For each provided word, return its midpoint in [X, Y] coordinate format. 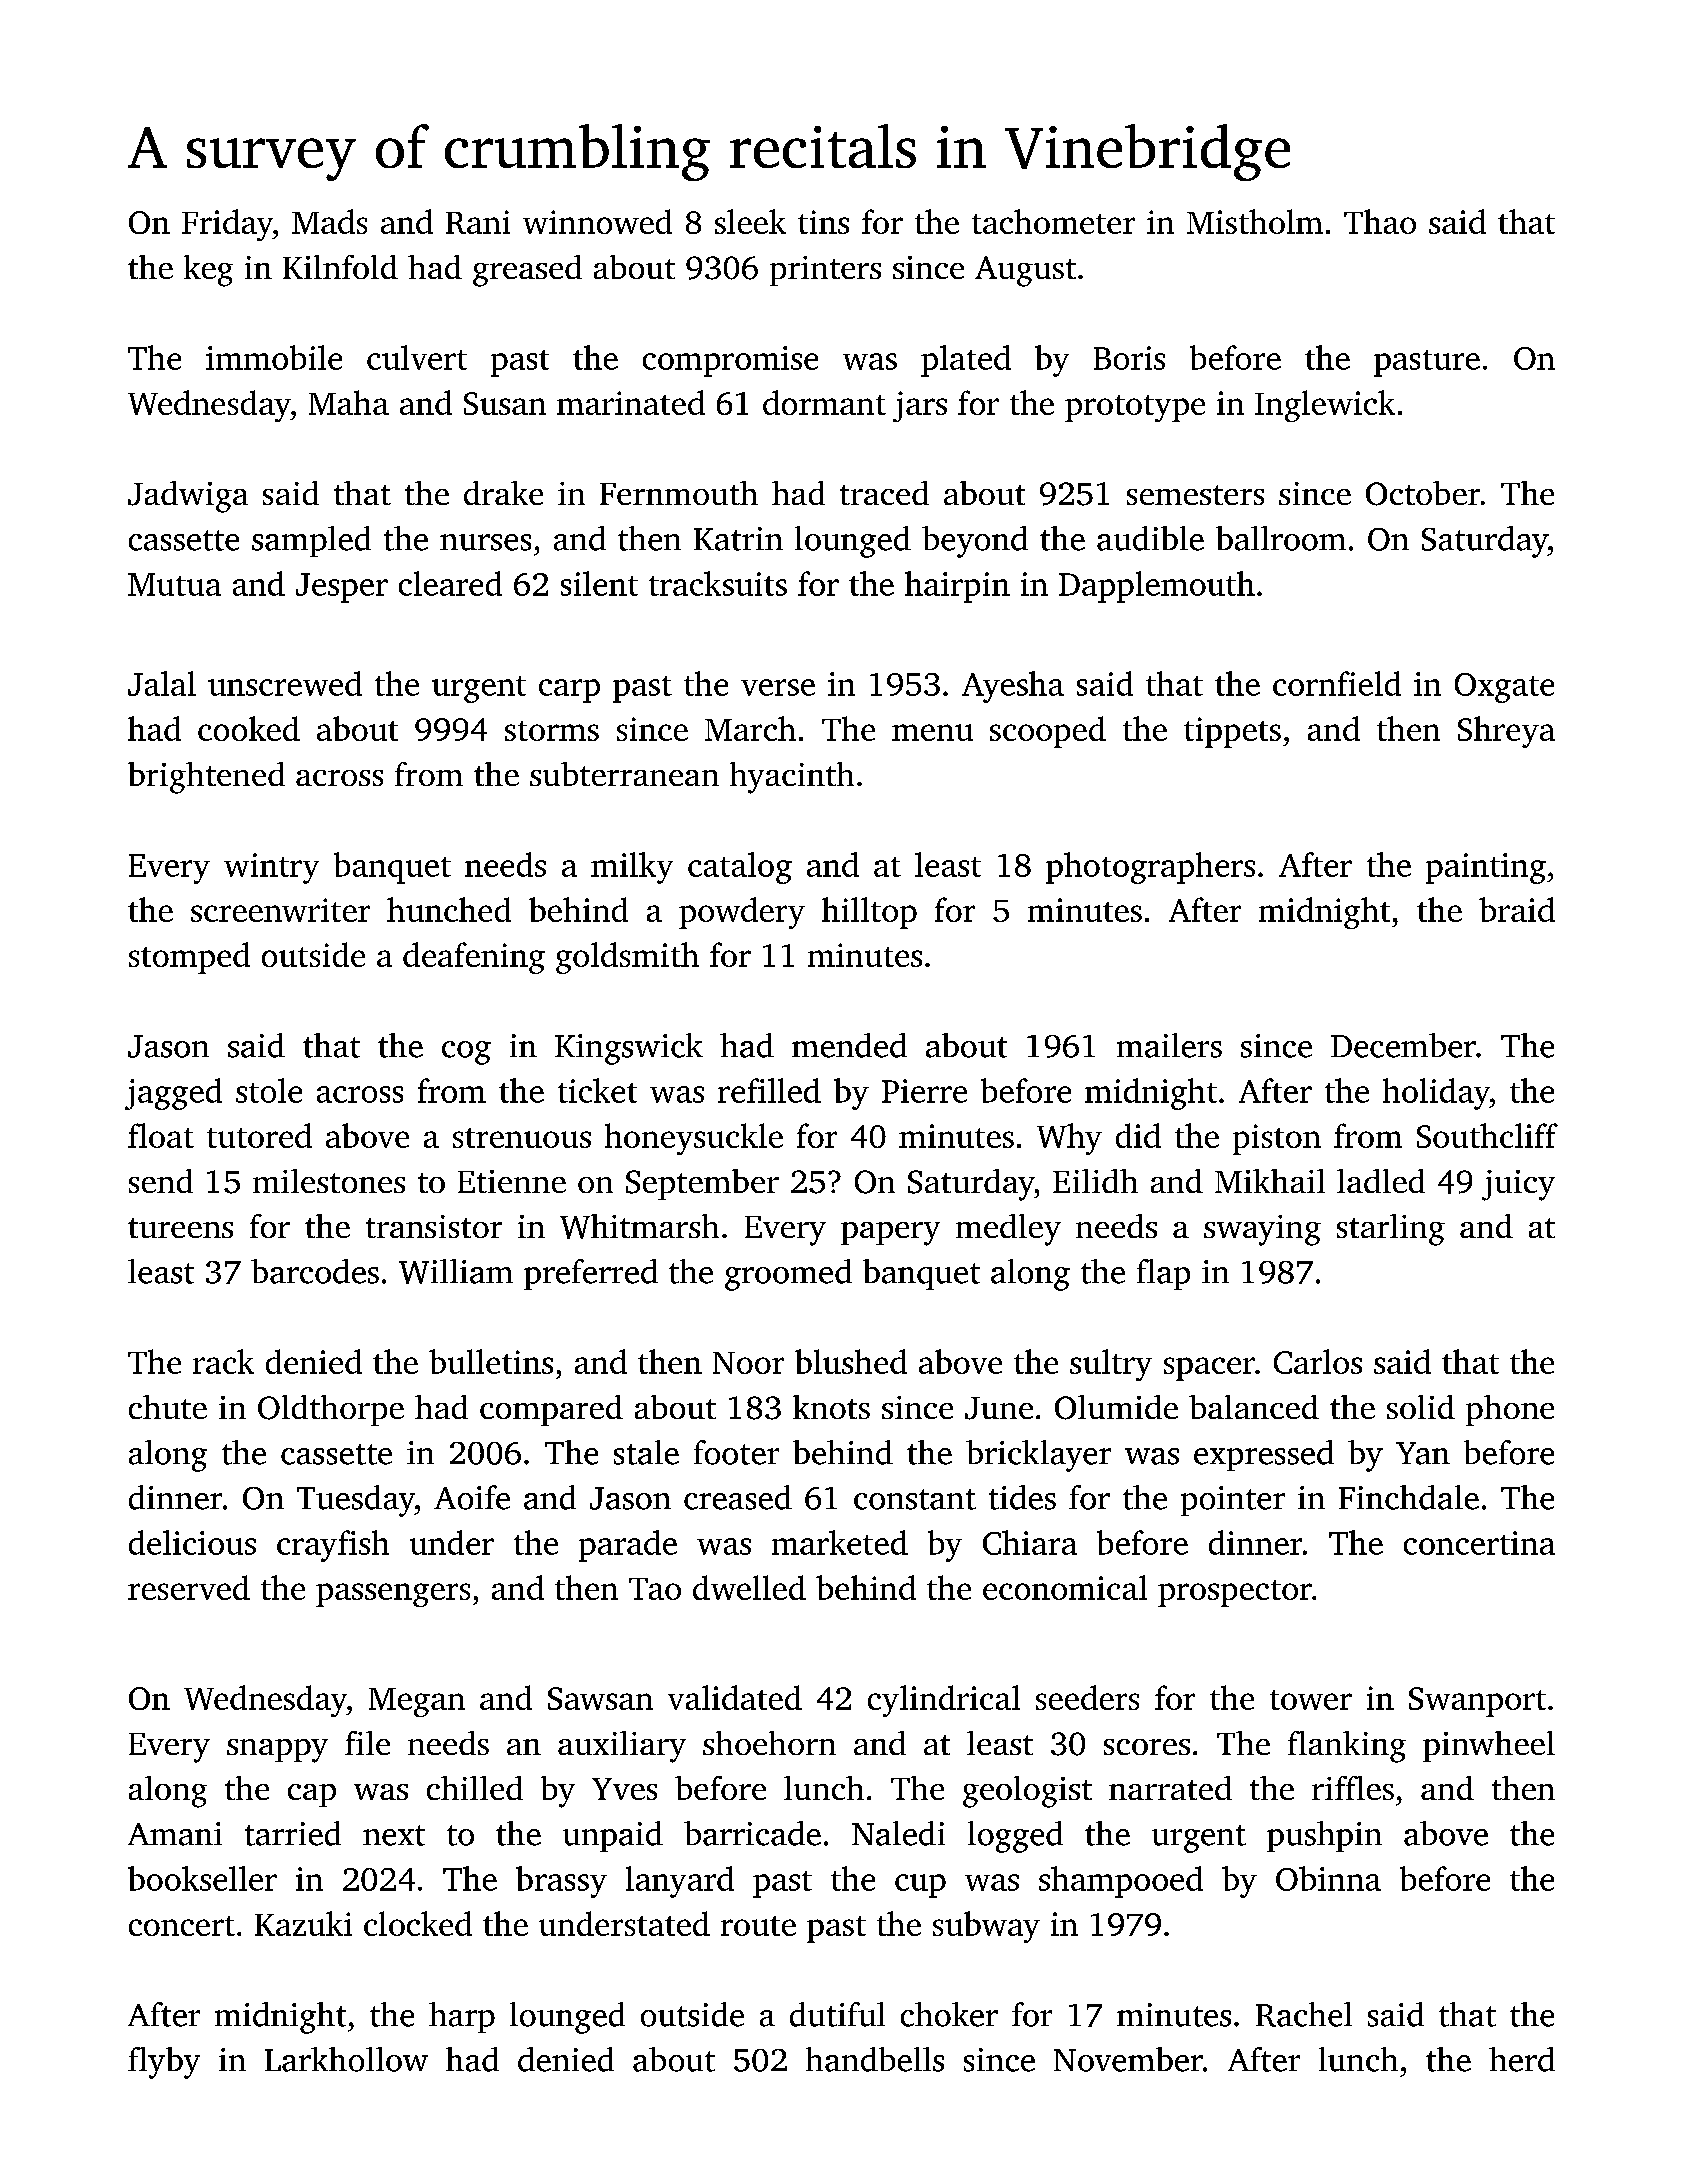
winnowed [597, 221]
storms [552, 731]
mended [849, 1045]
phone [1510, 1410]
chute [168, 1407]
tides [1022, 1497]
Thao [1380, 221]
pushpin [1324, 1836]
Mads [329, 221]
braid [1517, 909]
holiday [1436, 1094]
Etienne [512, 1181]
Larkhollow [346, 2059]
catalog [740, 868]
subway [986, 1927]
